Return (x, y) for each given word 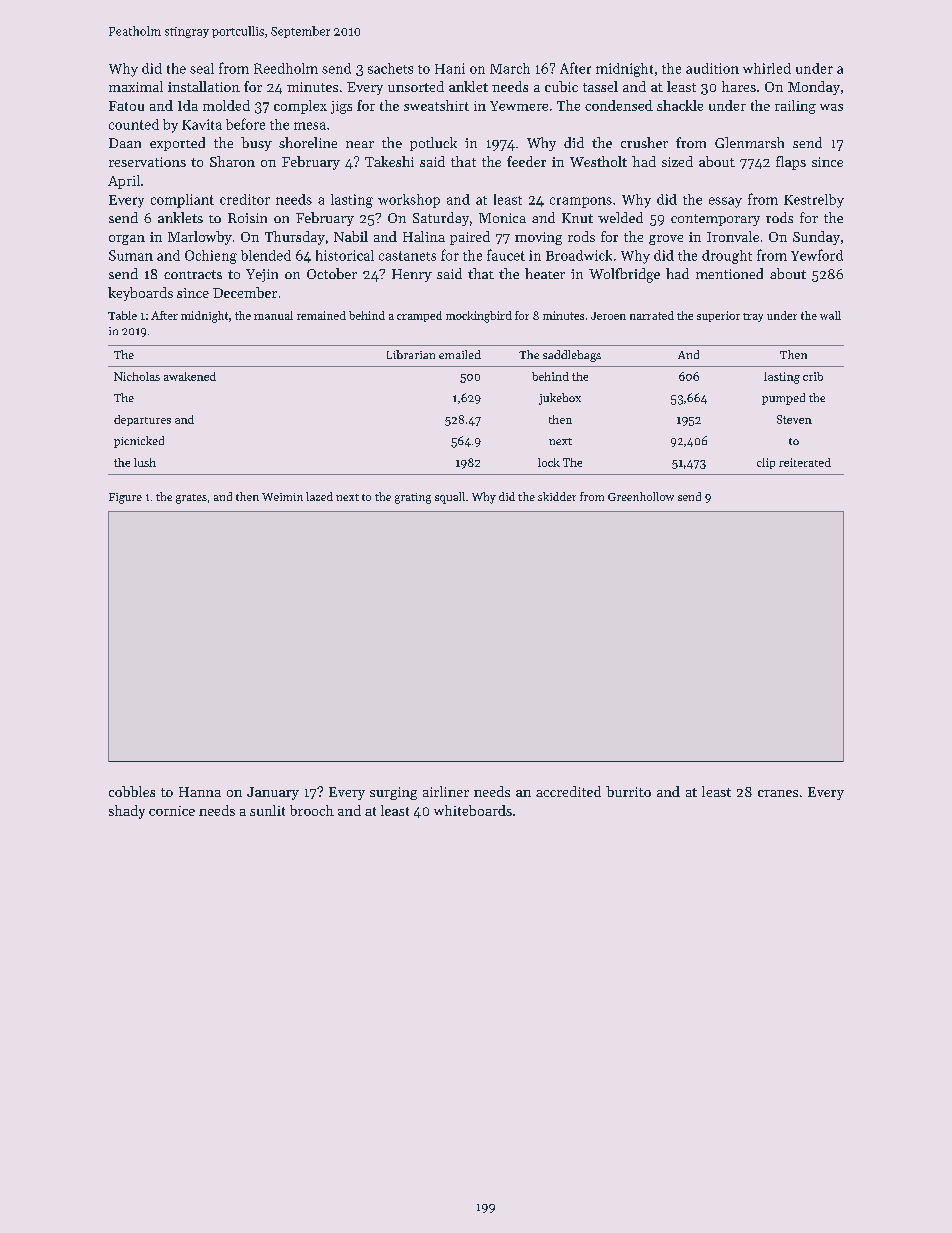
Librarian (411, 354)
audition (712, 68)
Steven (794, 419)
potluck (433, 144)
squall (450, 498)
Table (122, 315)
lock (549, 462)
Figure (125, 498)
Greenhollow (641, 496)
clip (766, 463)
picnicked (139, 442)
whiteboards (473, 810)
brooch (312, 810)
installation (204, 86)
